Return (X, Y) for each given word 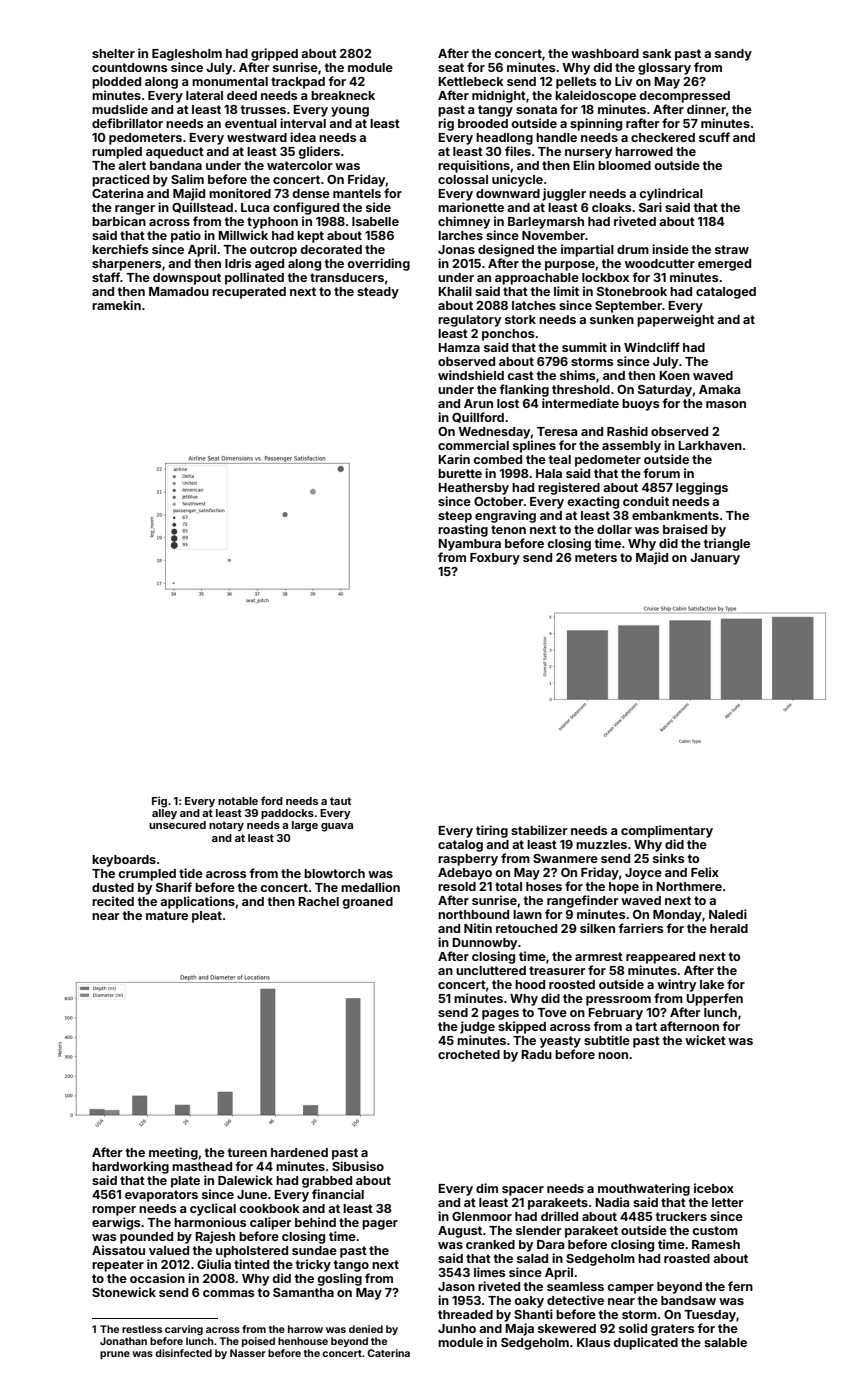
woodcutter (660, 263)
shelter (113, 53)
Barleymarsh (546, 223)
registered (569, 488)
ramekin (116, 305)
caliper (270, 1223)
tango (351, 1266)
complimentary (667, 831)
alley (164, 814)
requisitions (474, 166)
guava (337, 827)
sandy (733, 55)
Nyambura (469, 545)
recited (113, 901)
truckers (681, 1216)
